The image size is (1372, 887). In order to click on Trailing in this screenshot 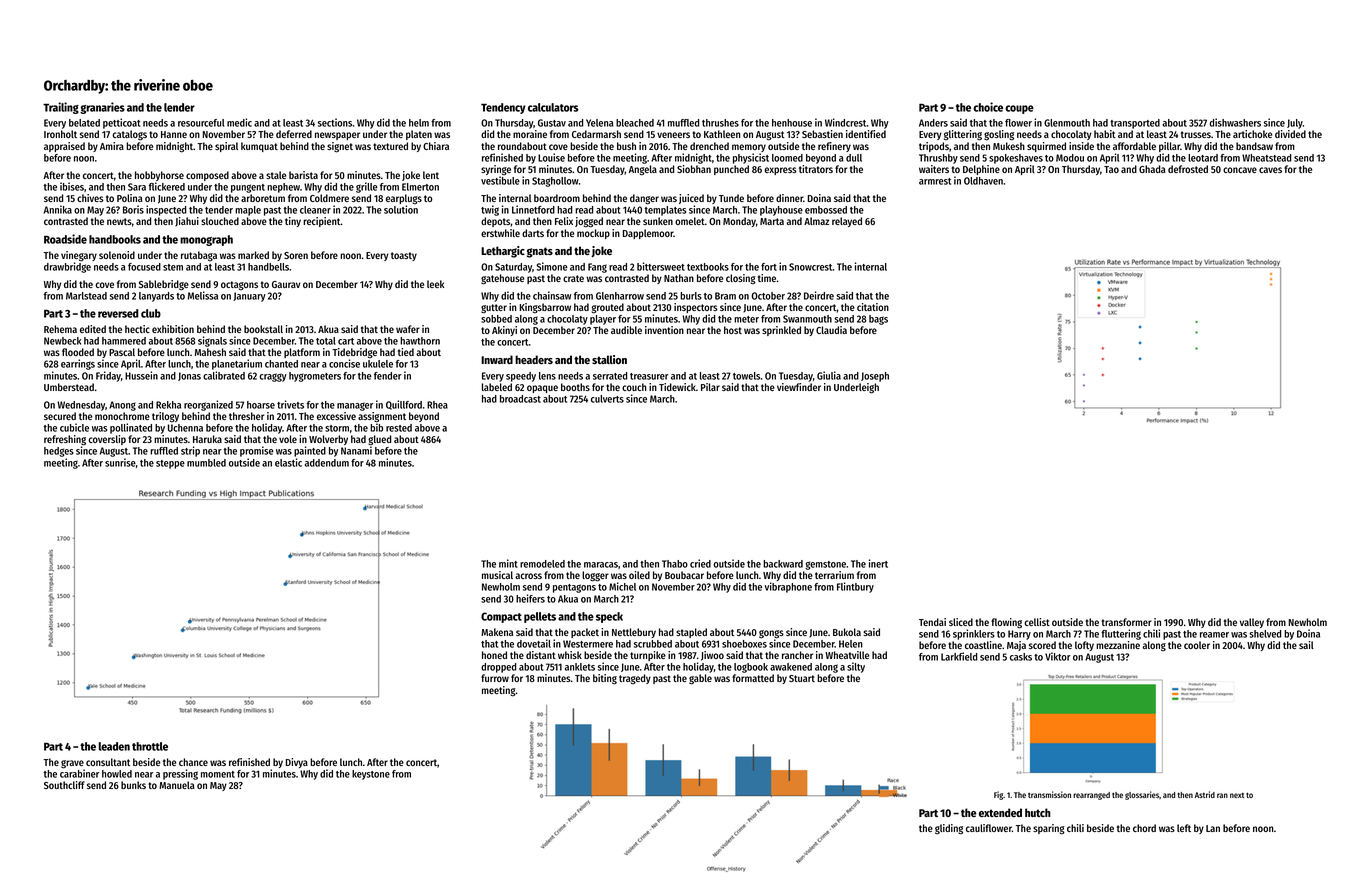, I will do `click(61, 108)`.
